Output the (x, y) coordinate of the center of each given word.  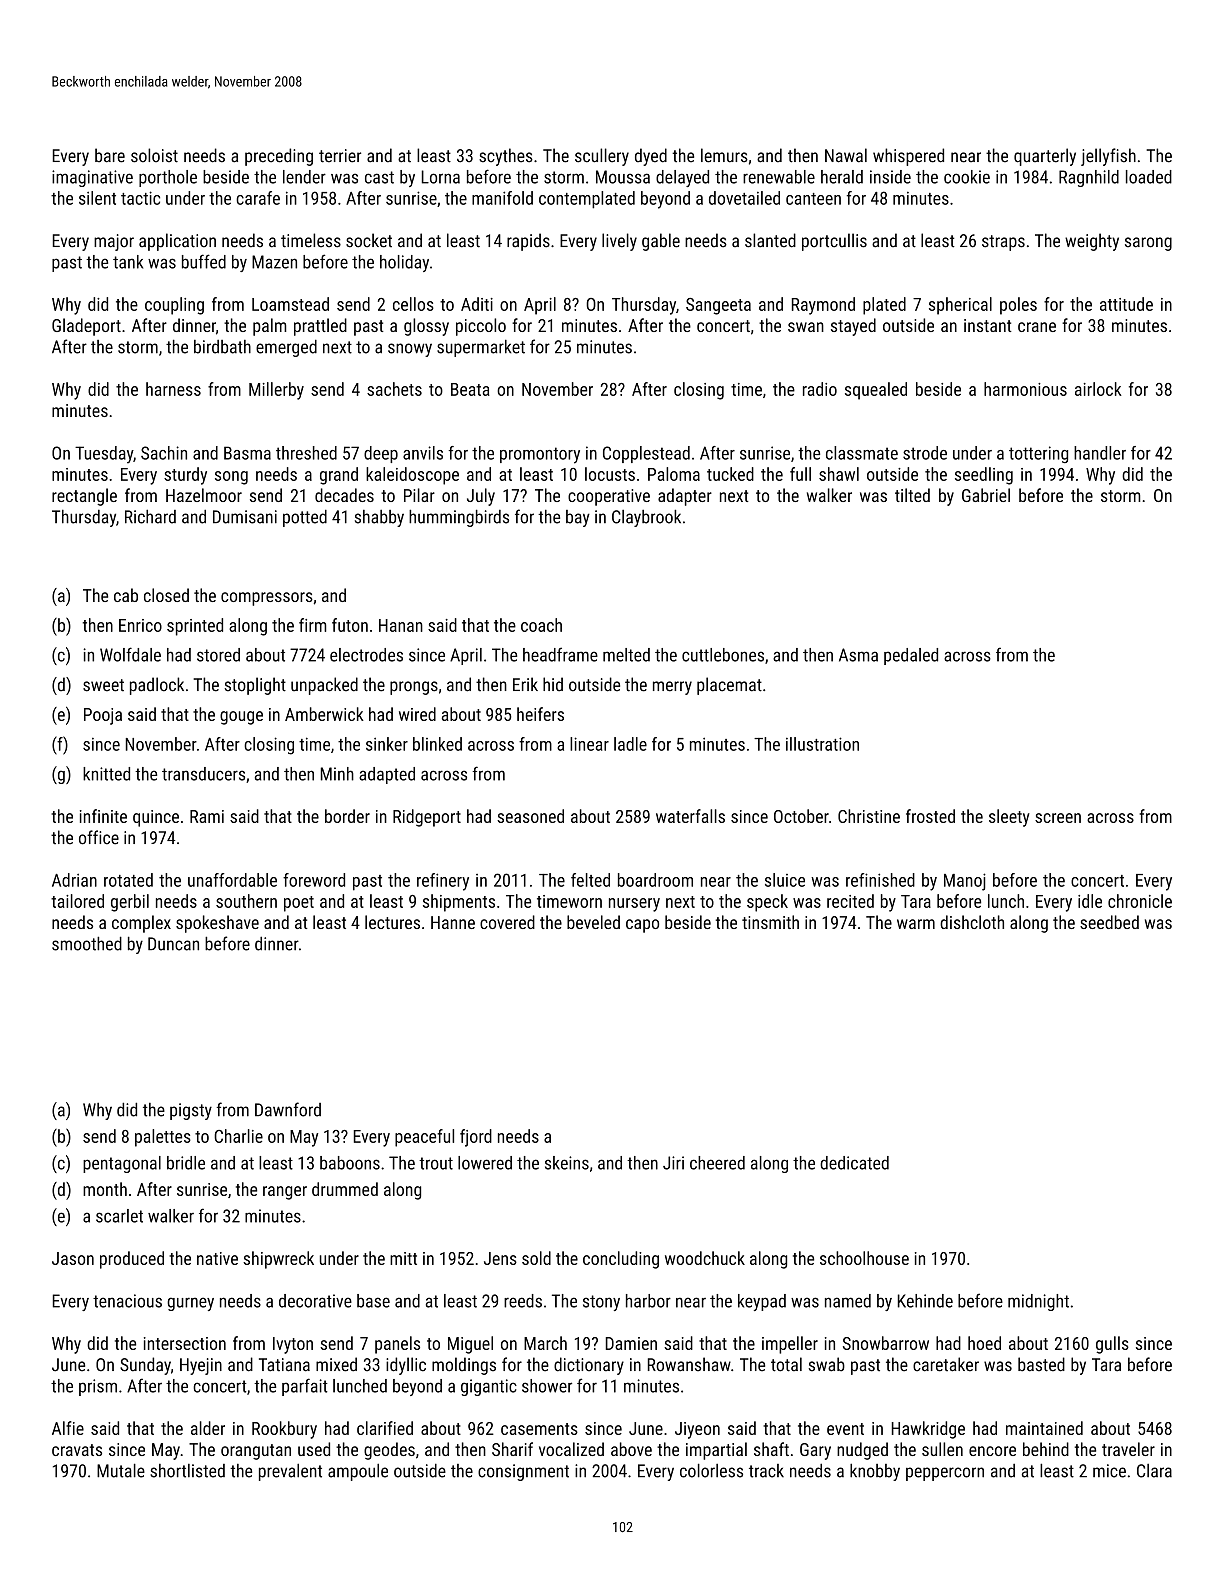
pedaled (911, 656)
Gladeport (86, 327)
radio (820, 389)
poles (1018, 306)
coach (541, 625)
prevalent (290, 1472)
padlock (157, 686)
